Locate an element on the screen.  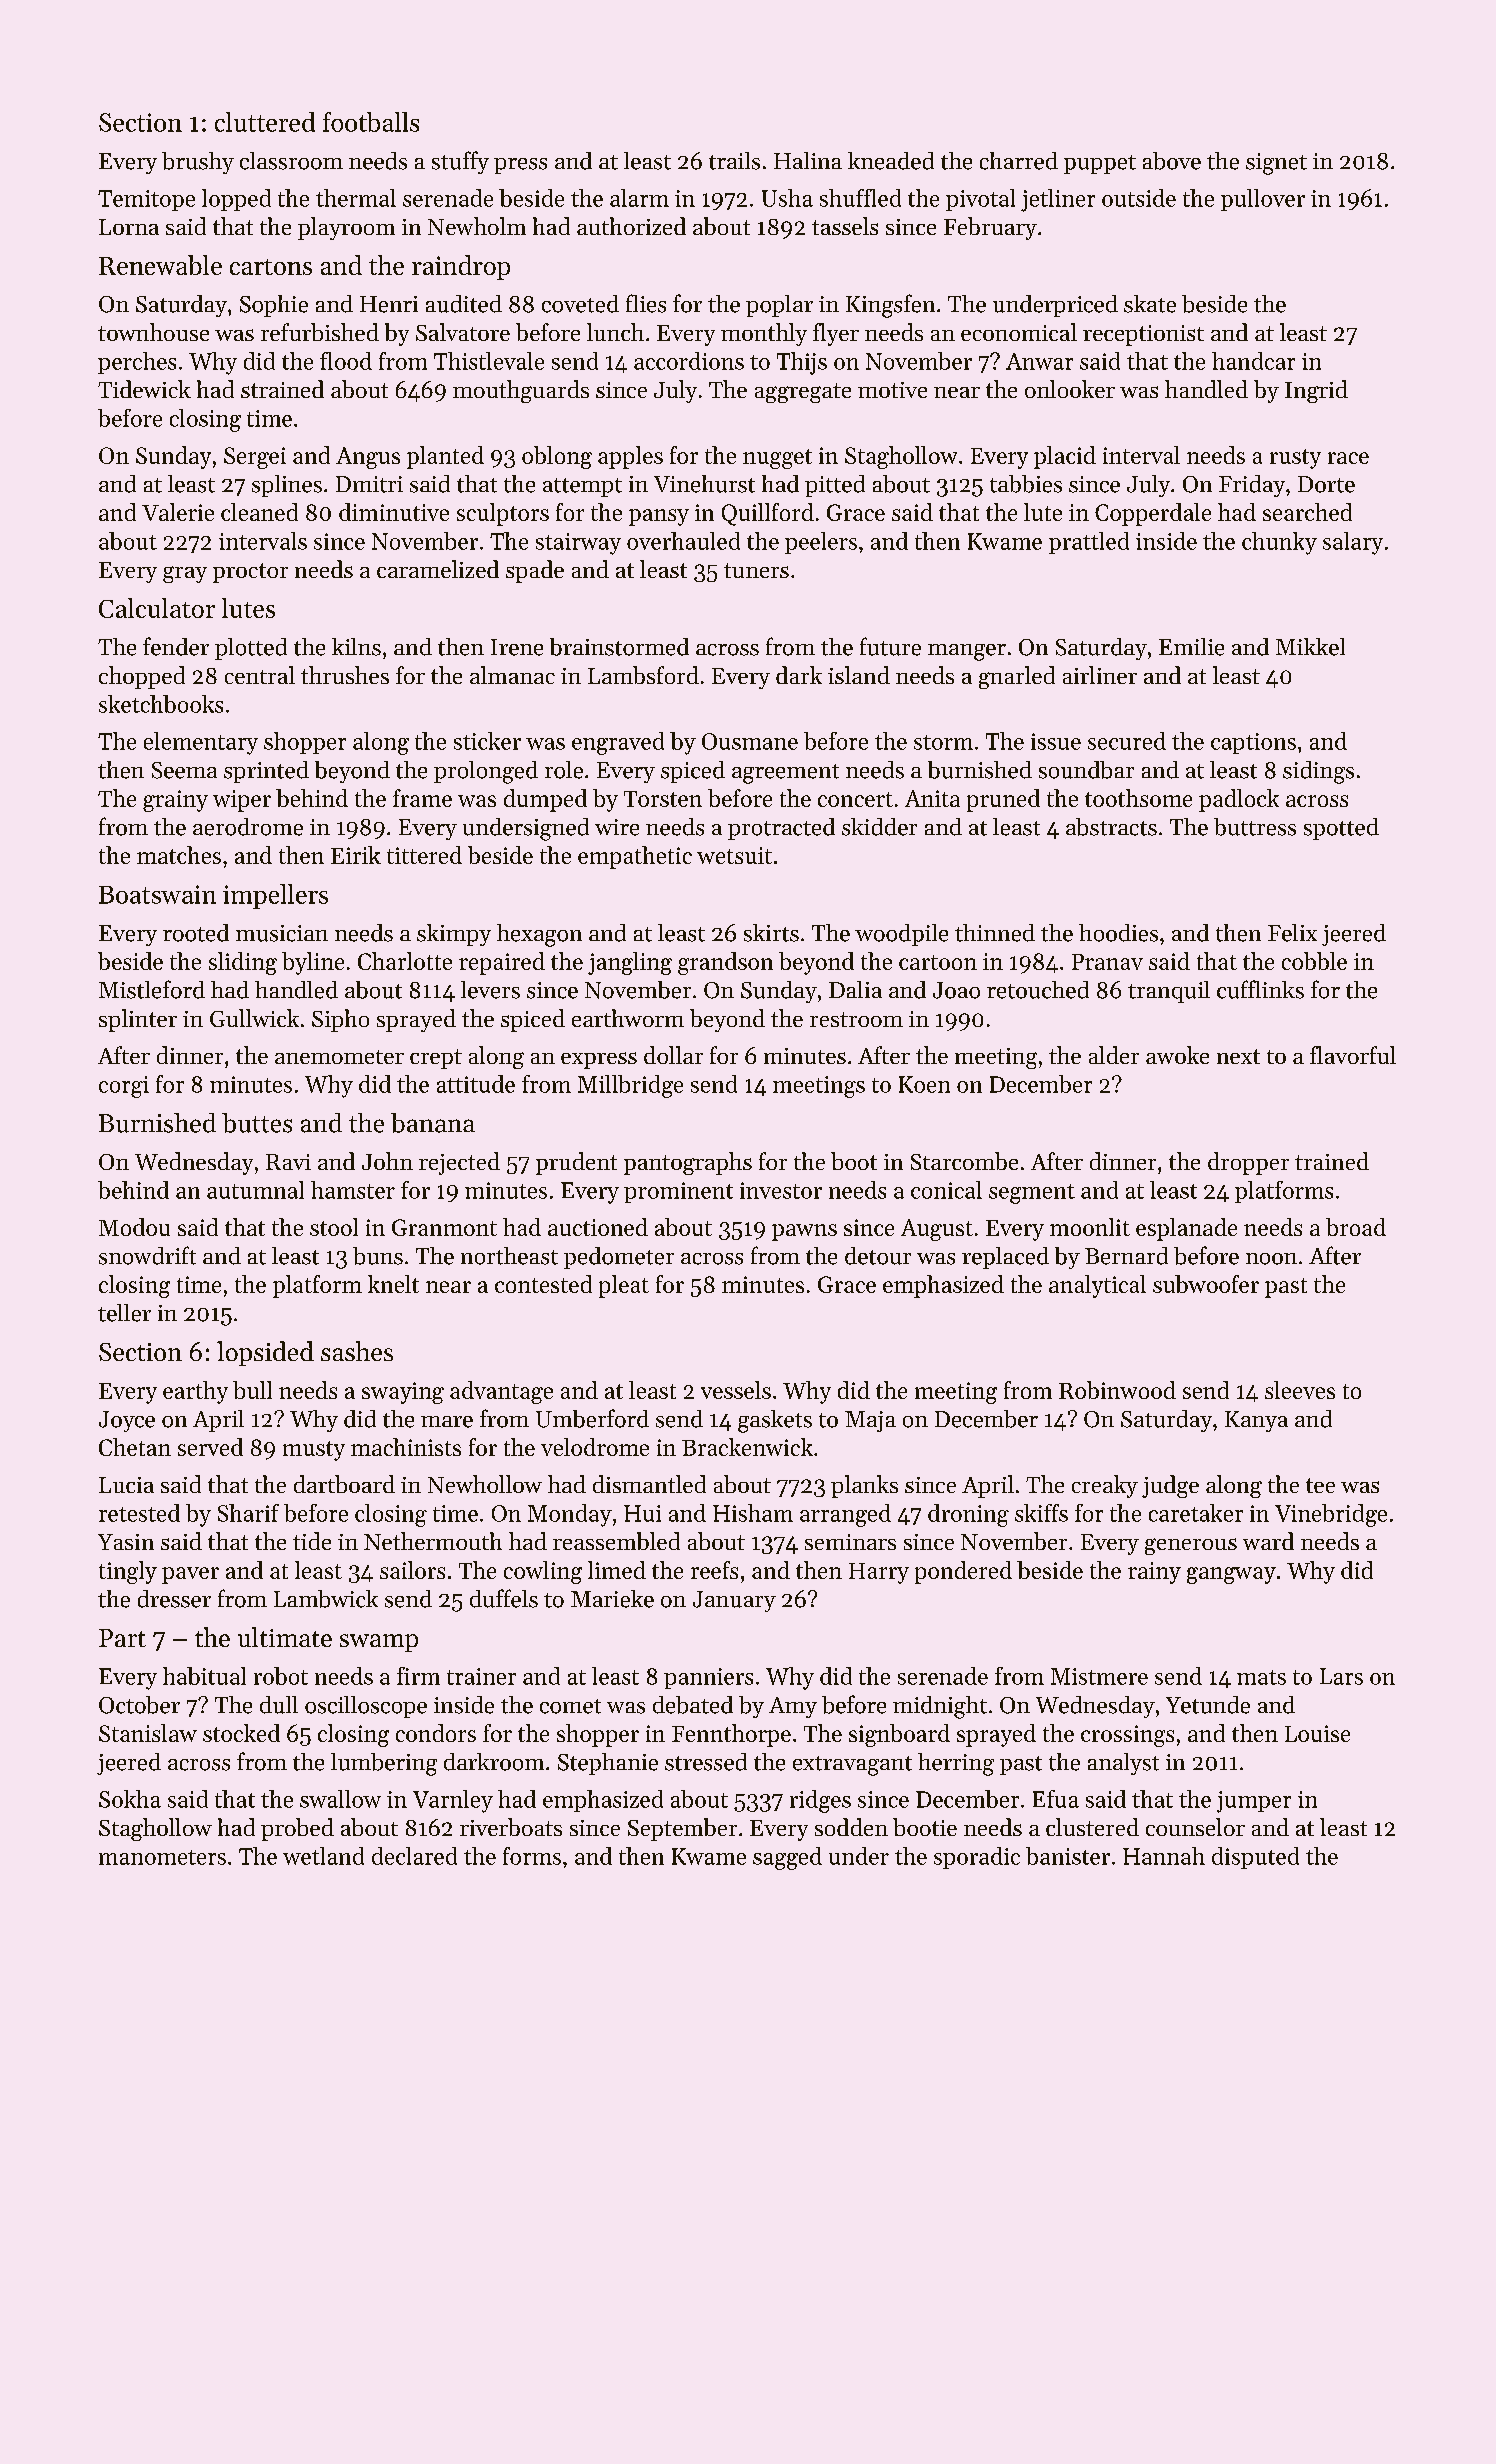
Millbridge is located at coordinates (630, 1086).
